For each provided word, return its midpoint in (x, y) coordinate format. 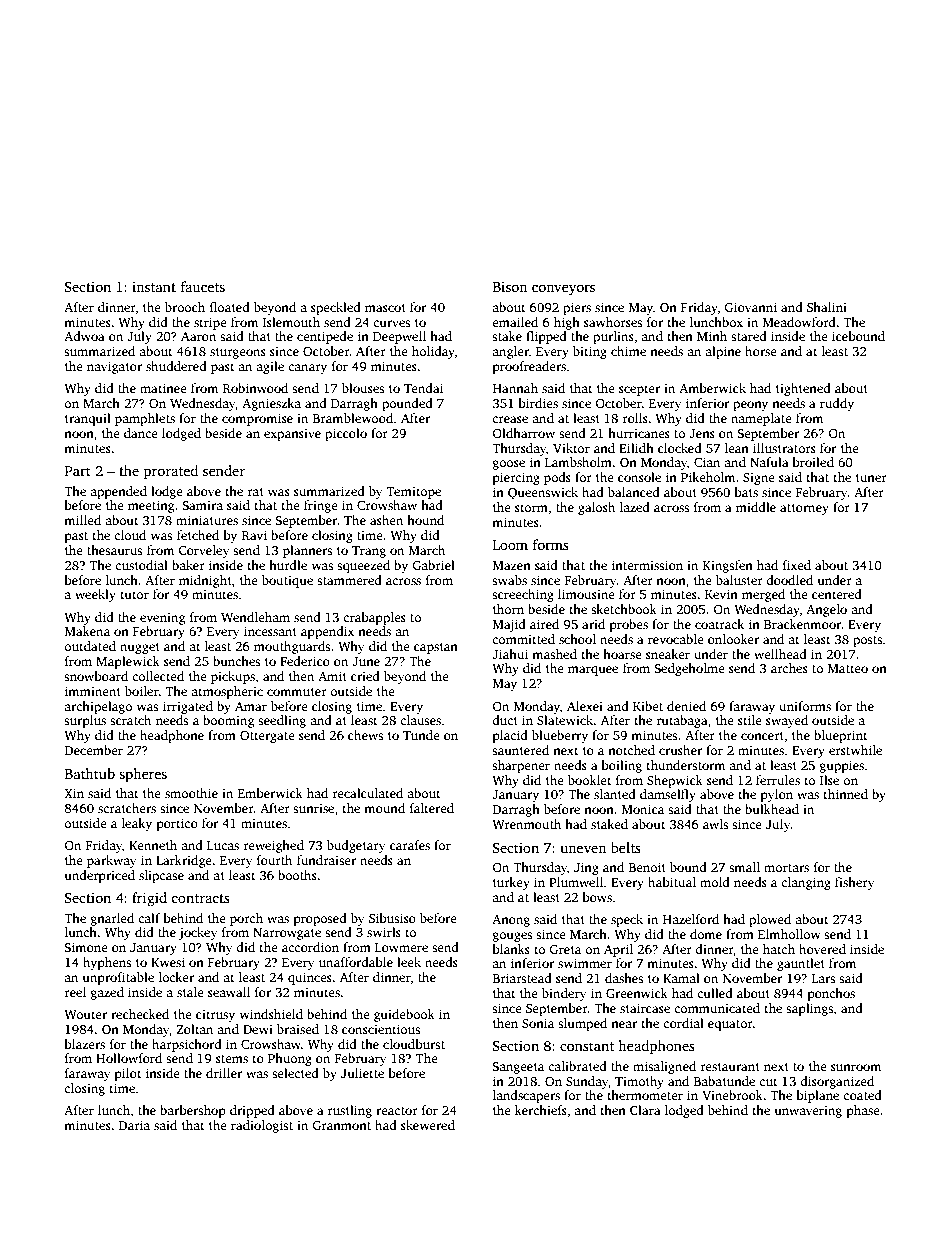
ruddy (837, 404)
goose (509, 465)
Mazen (512, 565)
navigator (114, 367)
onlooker (733, 639)
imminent (93, 691)
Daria (134, 1125)
